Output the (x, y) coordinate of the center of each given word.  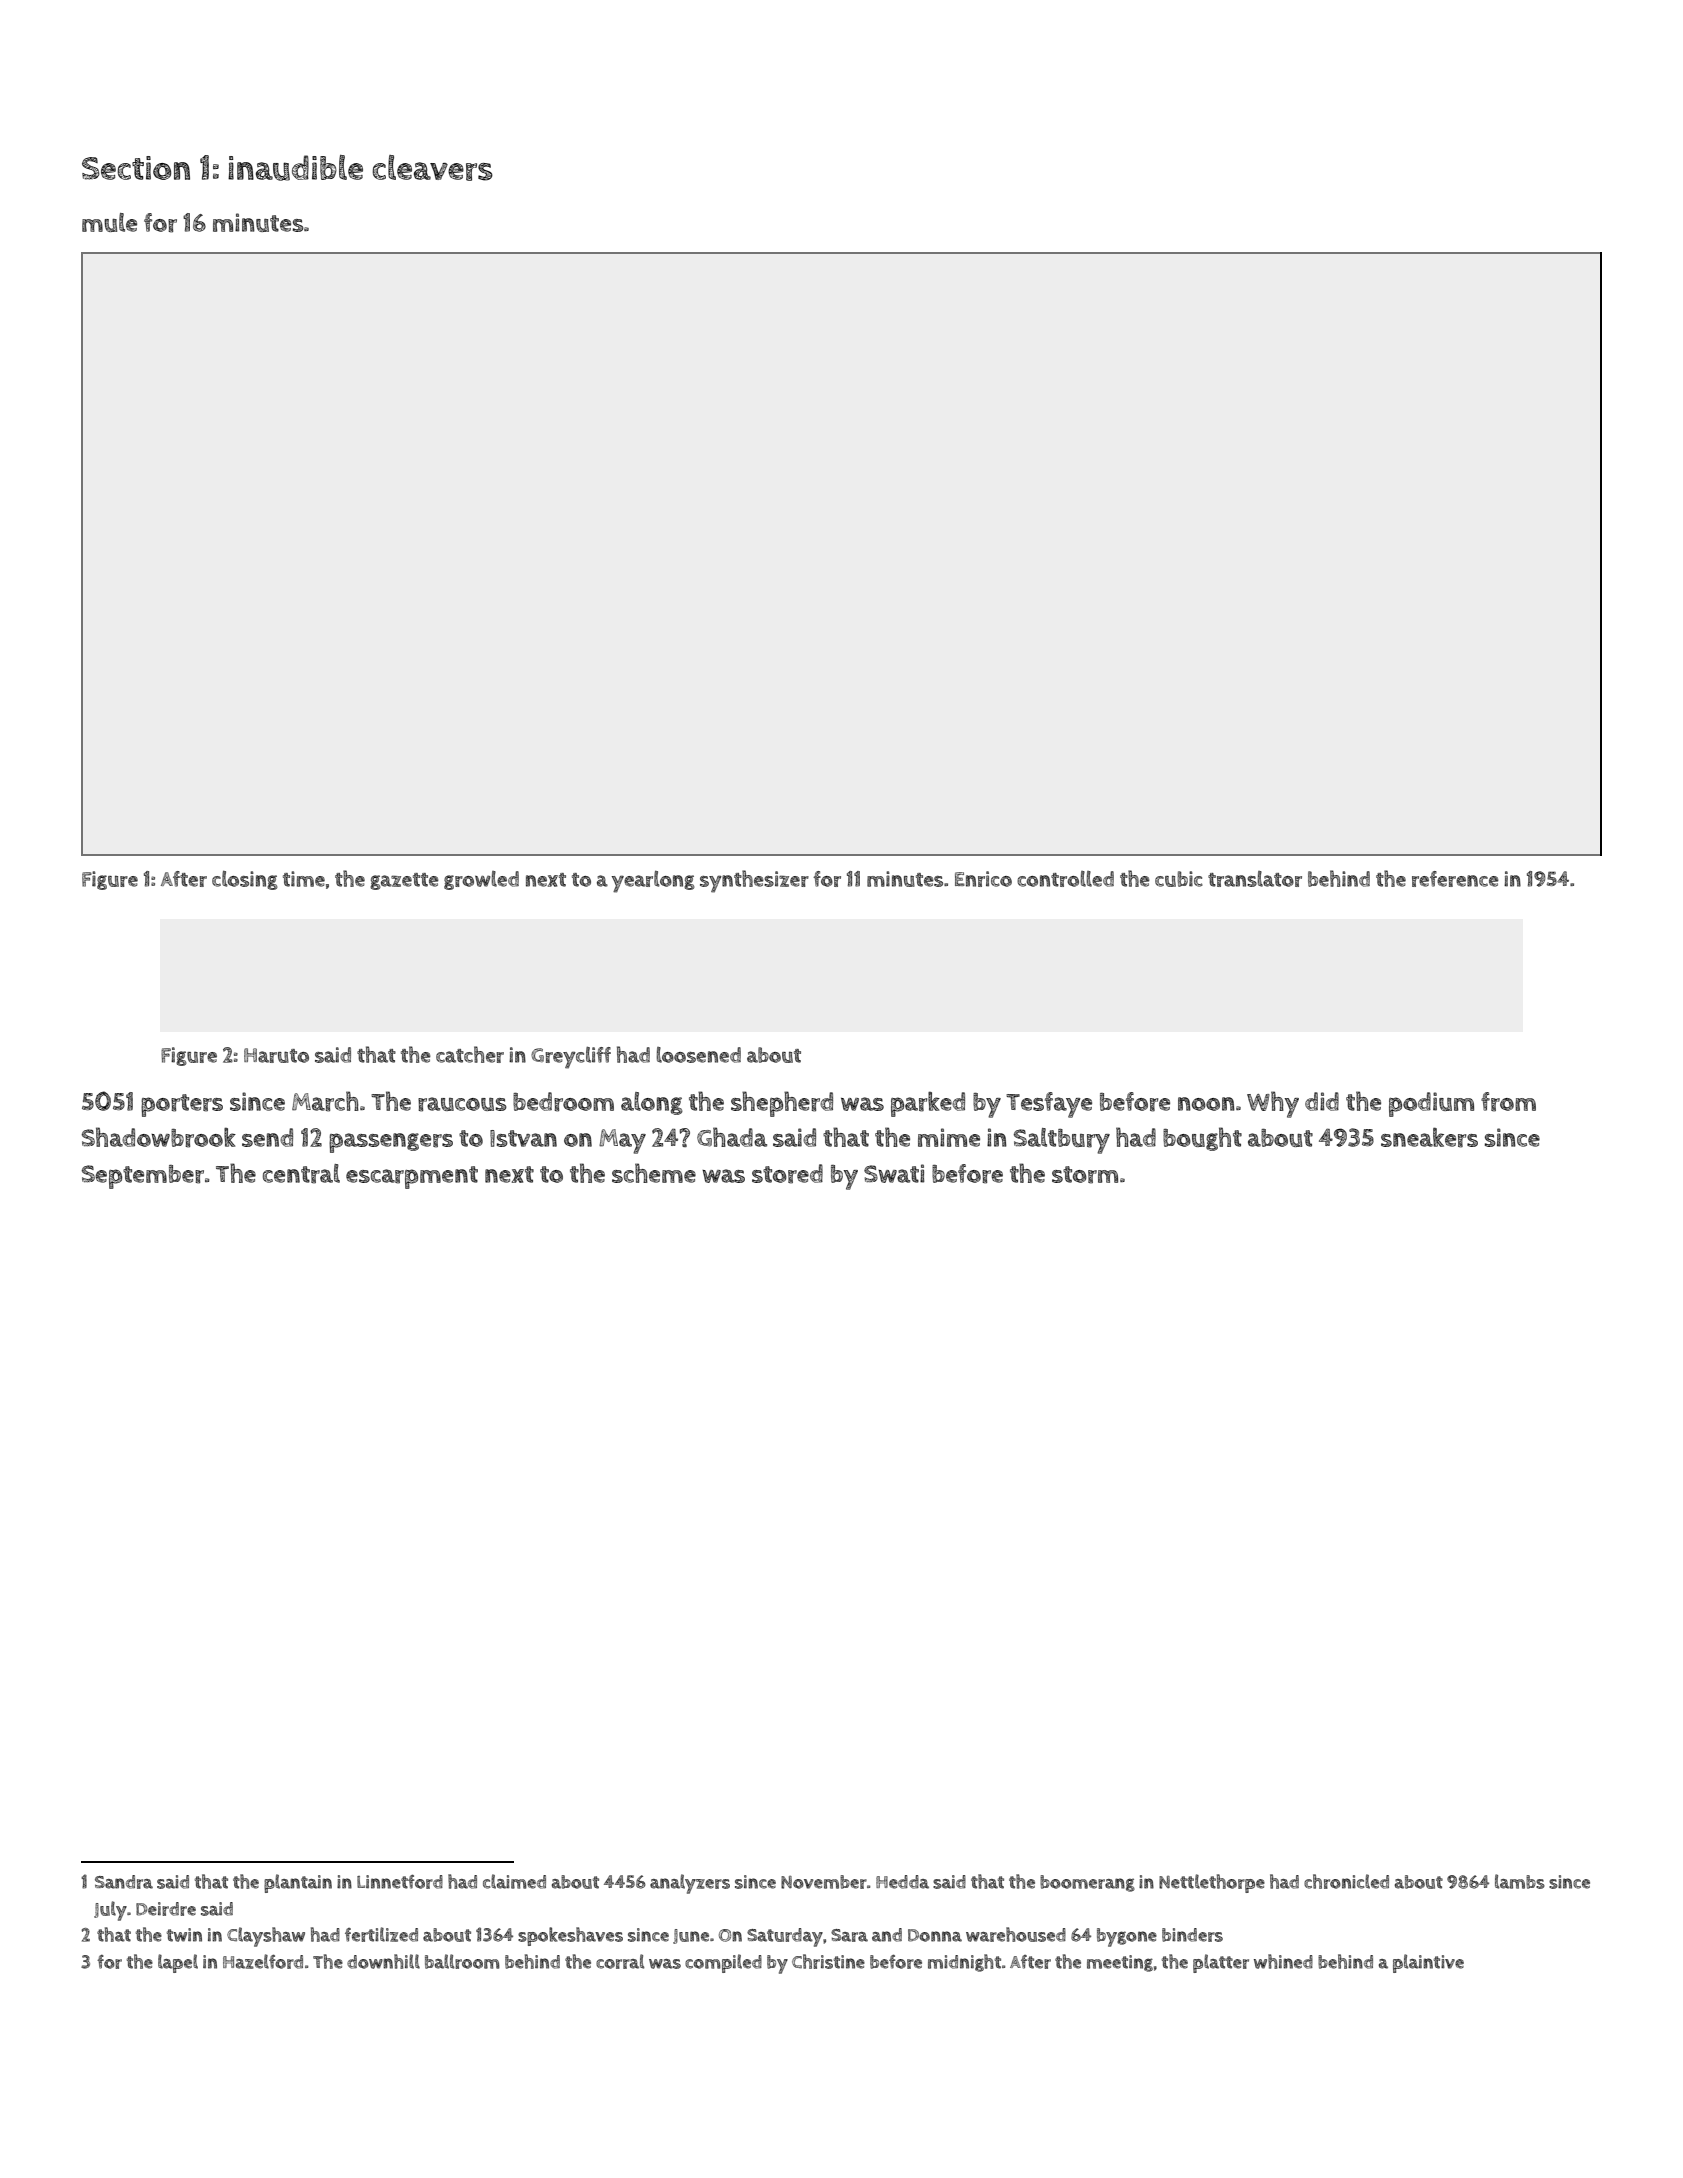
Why (1273, 1104)
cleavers (433, 168)
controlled (1065, 879)
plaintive (1428, 1963)
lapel (178, 1963)
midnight (964, 1963)
